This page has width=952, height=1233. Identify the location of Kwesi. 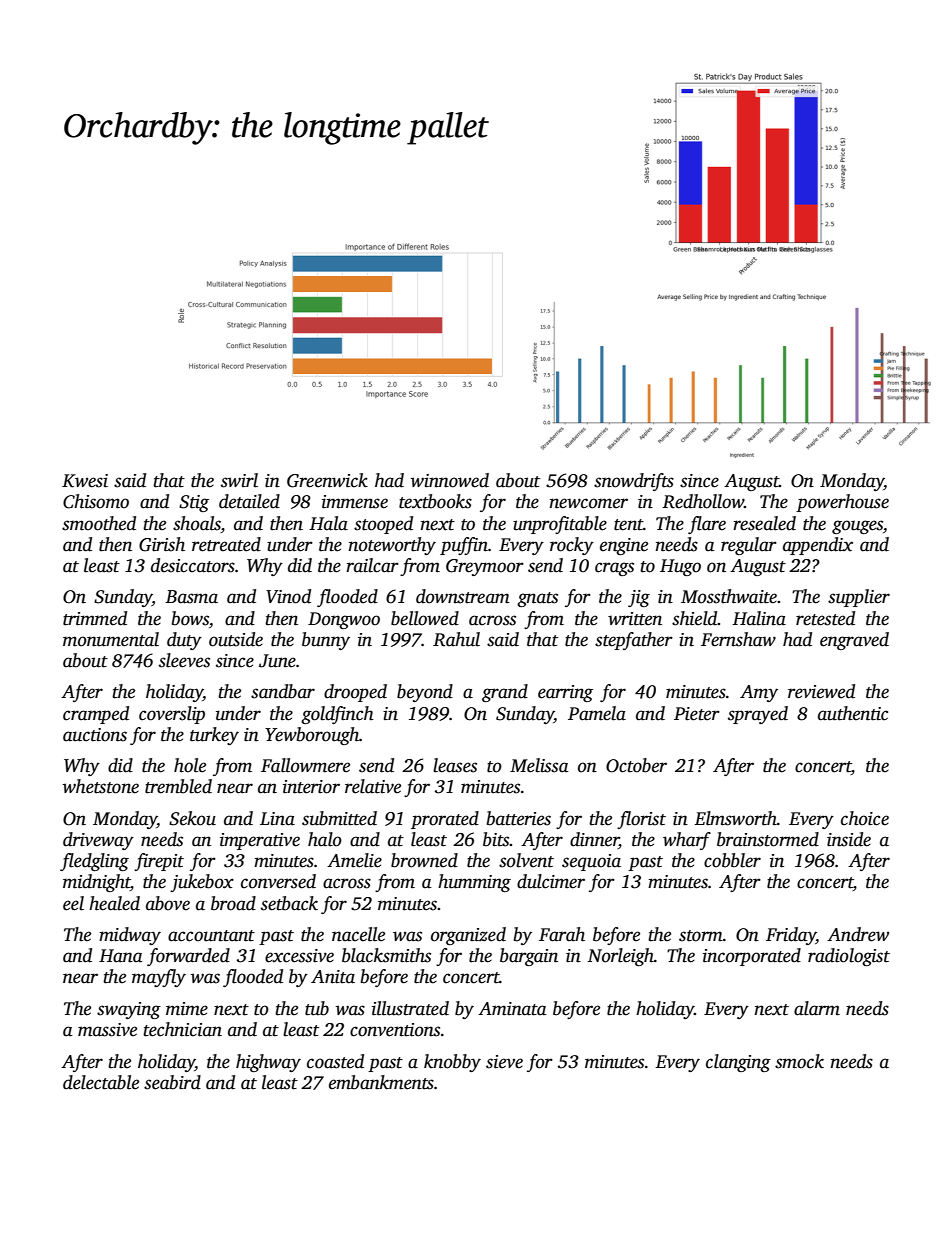
(85, 481).
